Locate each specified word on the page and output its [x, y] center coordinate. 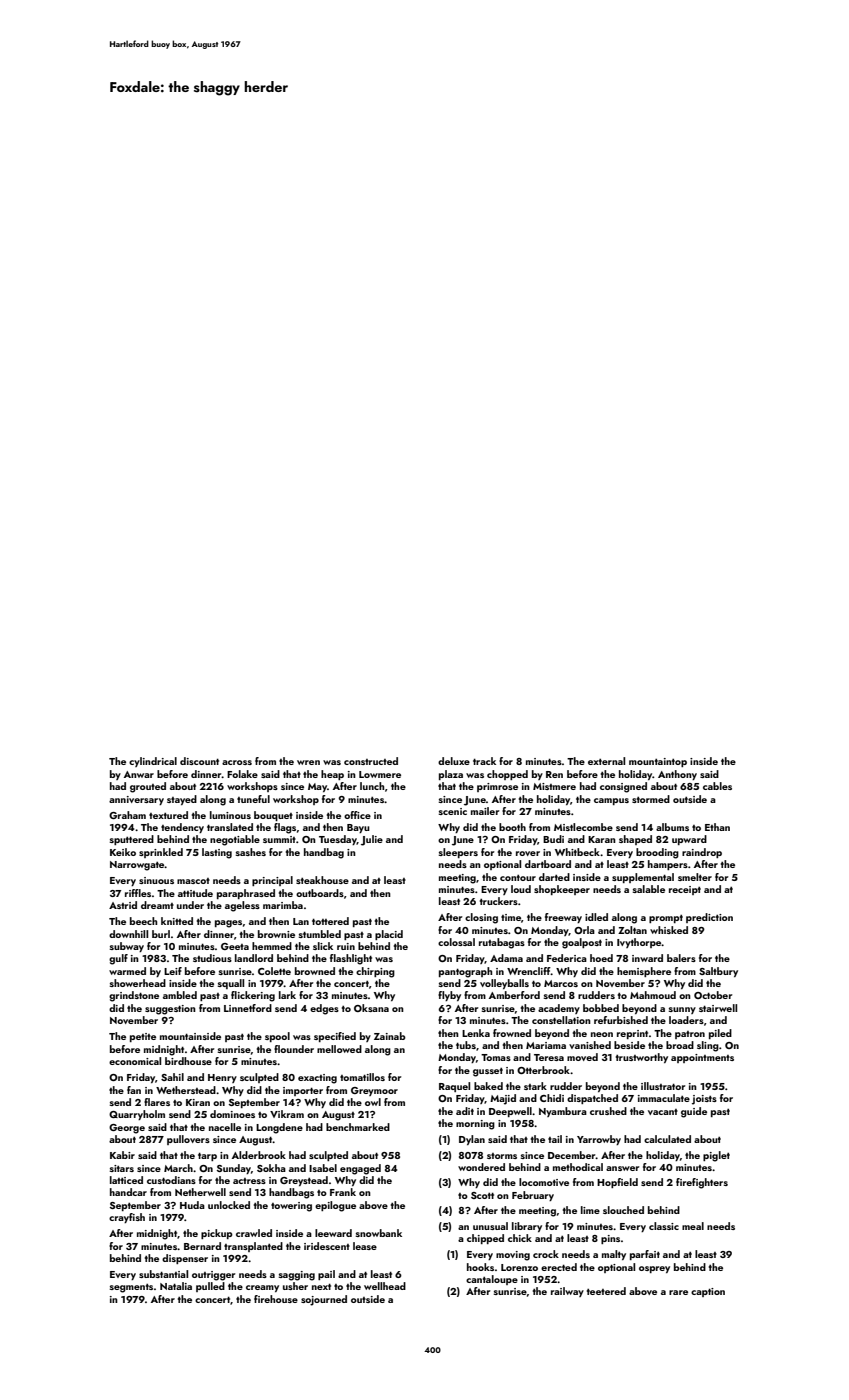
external [606, 761]
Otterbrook [543, 1070]
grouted [148, 787]
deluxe [454, 761]
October [713, 995]
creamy [262, 1288]
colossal [456, 942]
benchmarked [358, 1127]
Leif [173, 971]
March [178, 1168]
